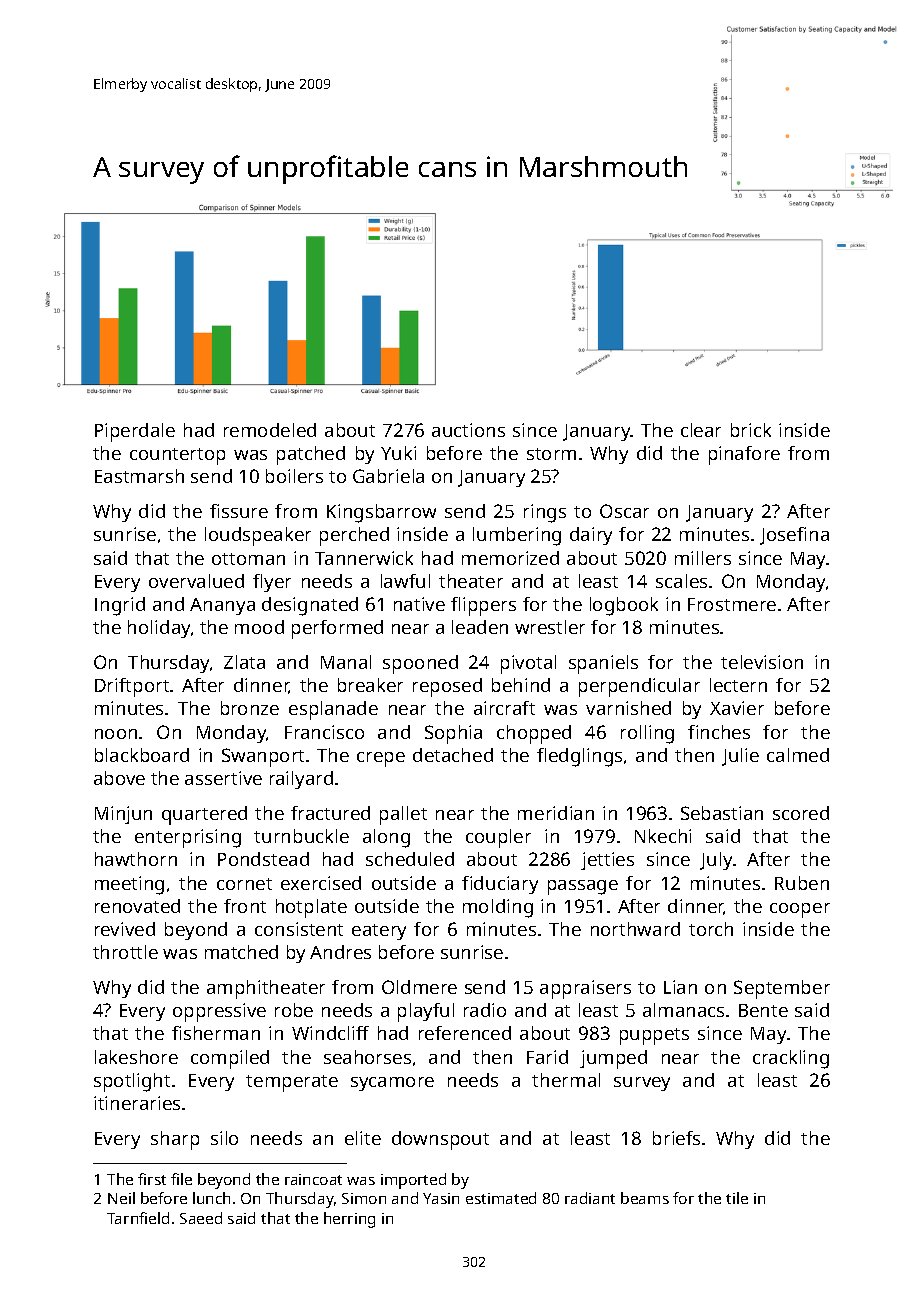 Image resolution: width=924 pixels, height=1311 pixels. What do you see at coordinates (794, 536) in the page?
I see `Josefina` at bounding box center [794, 536].
